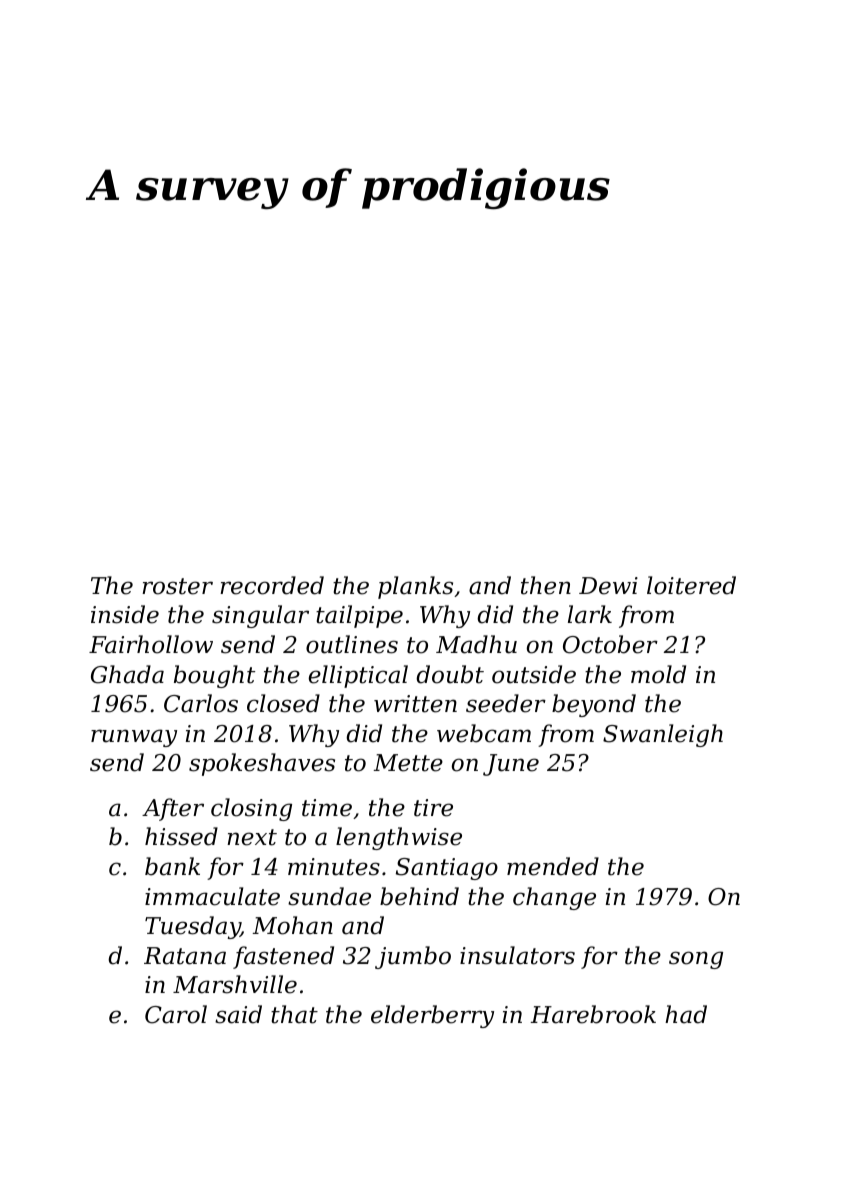  Describe the element at coordinates (262, 764) in the image. I see `spokeshaves` at that location.
